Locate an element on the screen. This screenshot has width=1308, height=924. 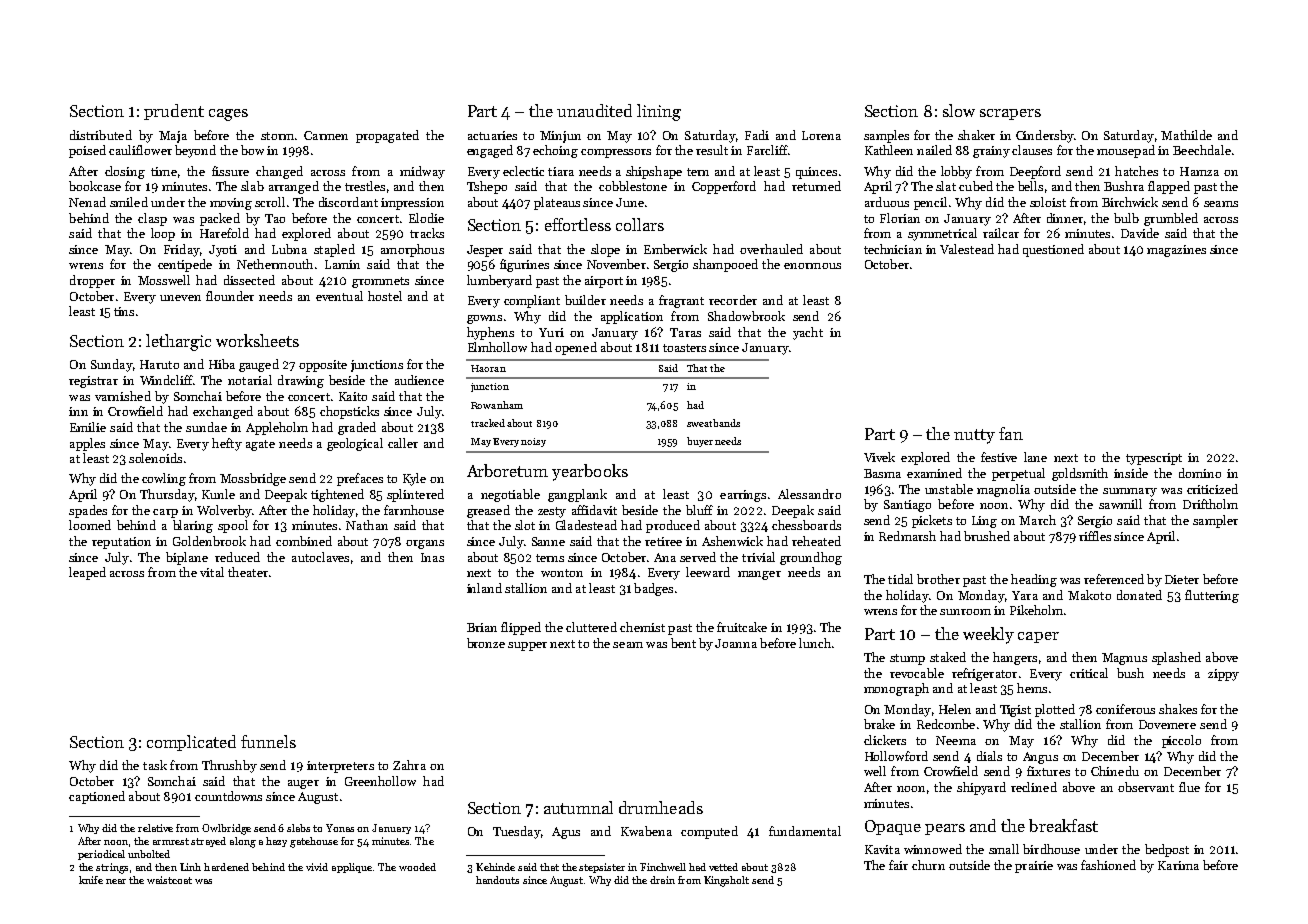
critical is located at coordinates (1089, 673).
